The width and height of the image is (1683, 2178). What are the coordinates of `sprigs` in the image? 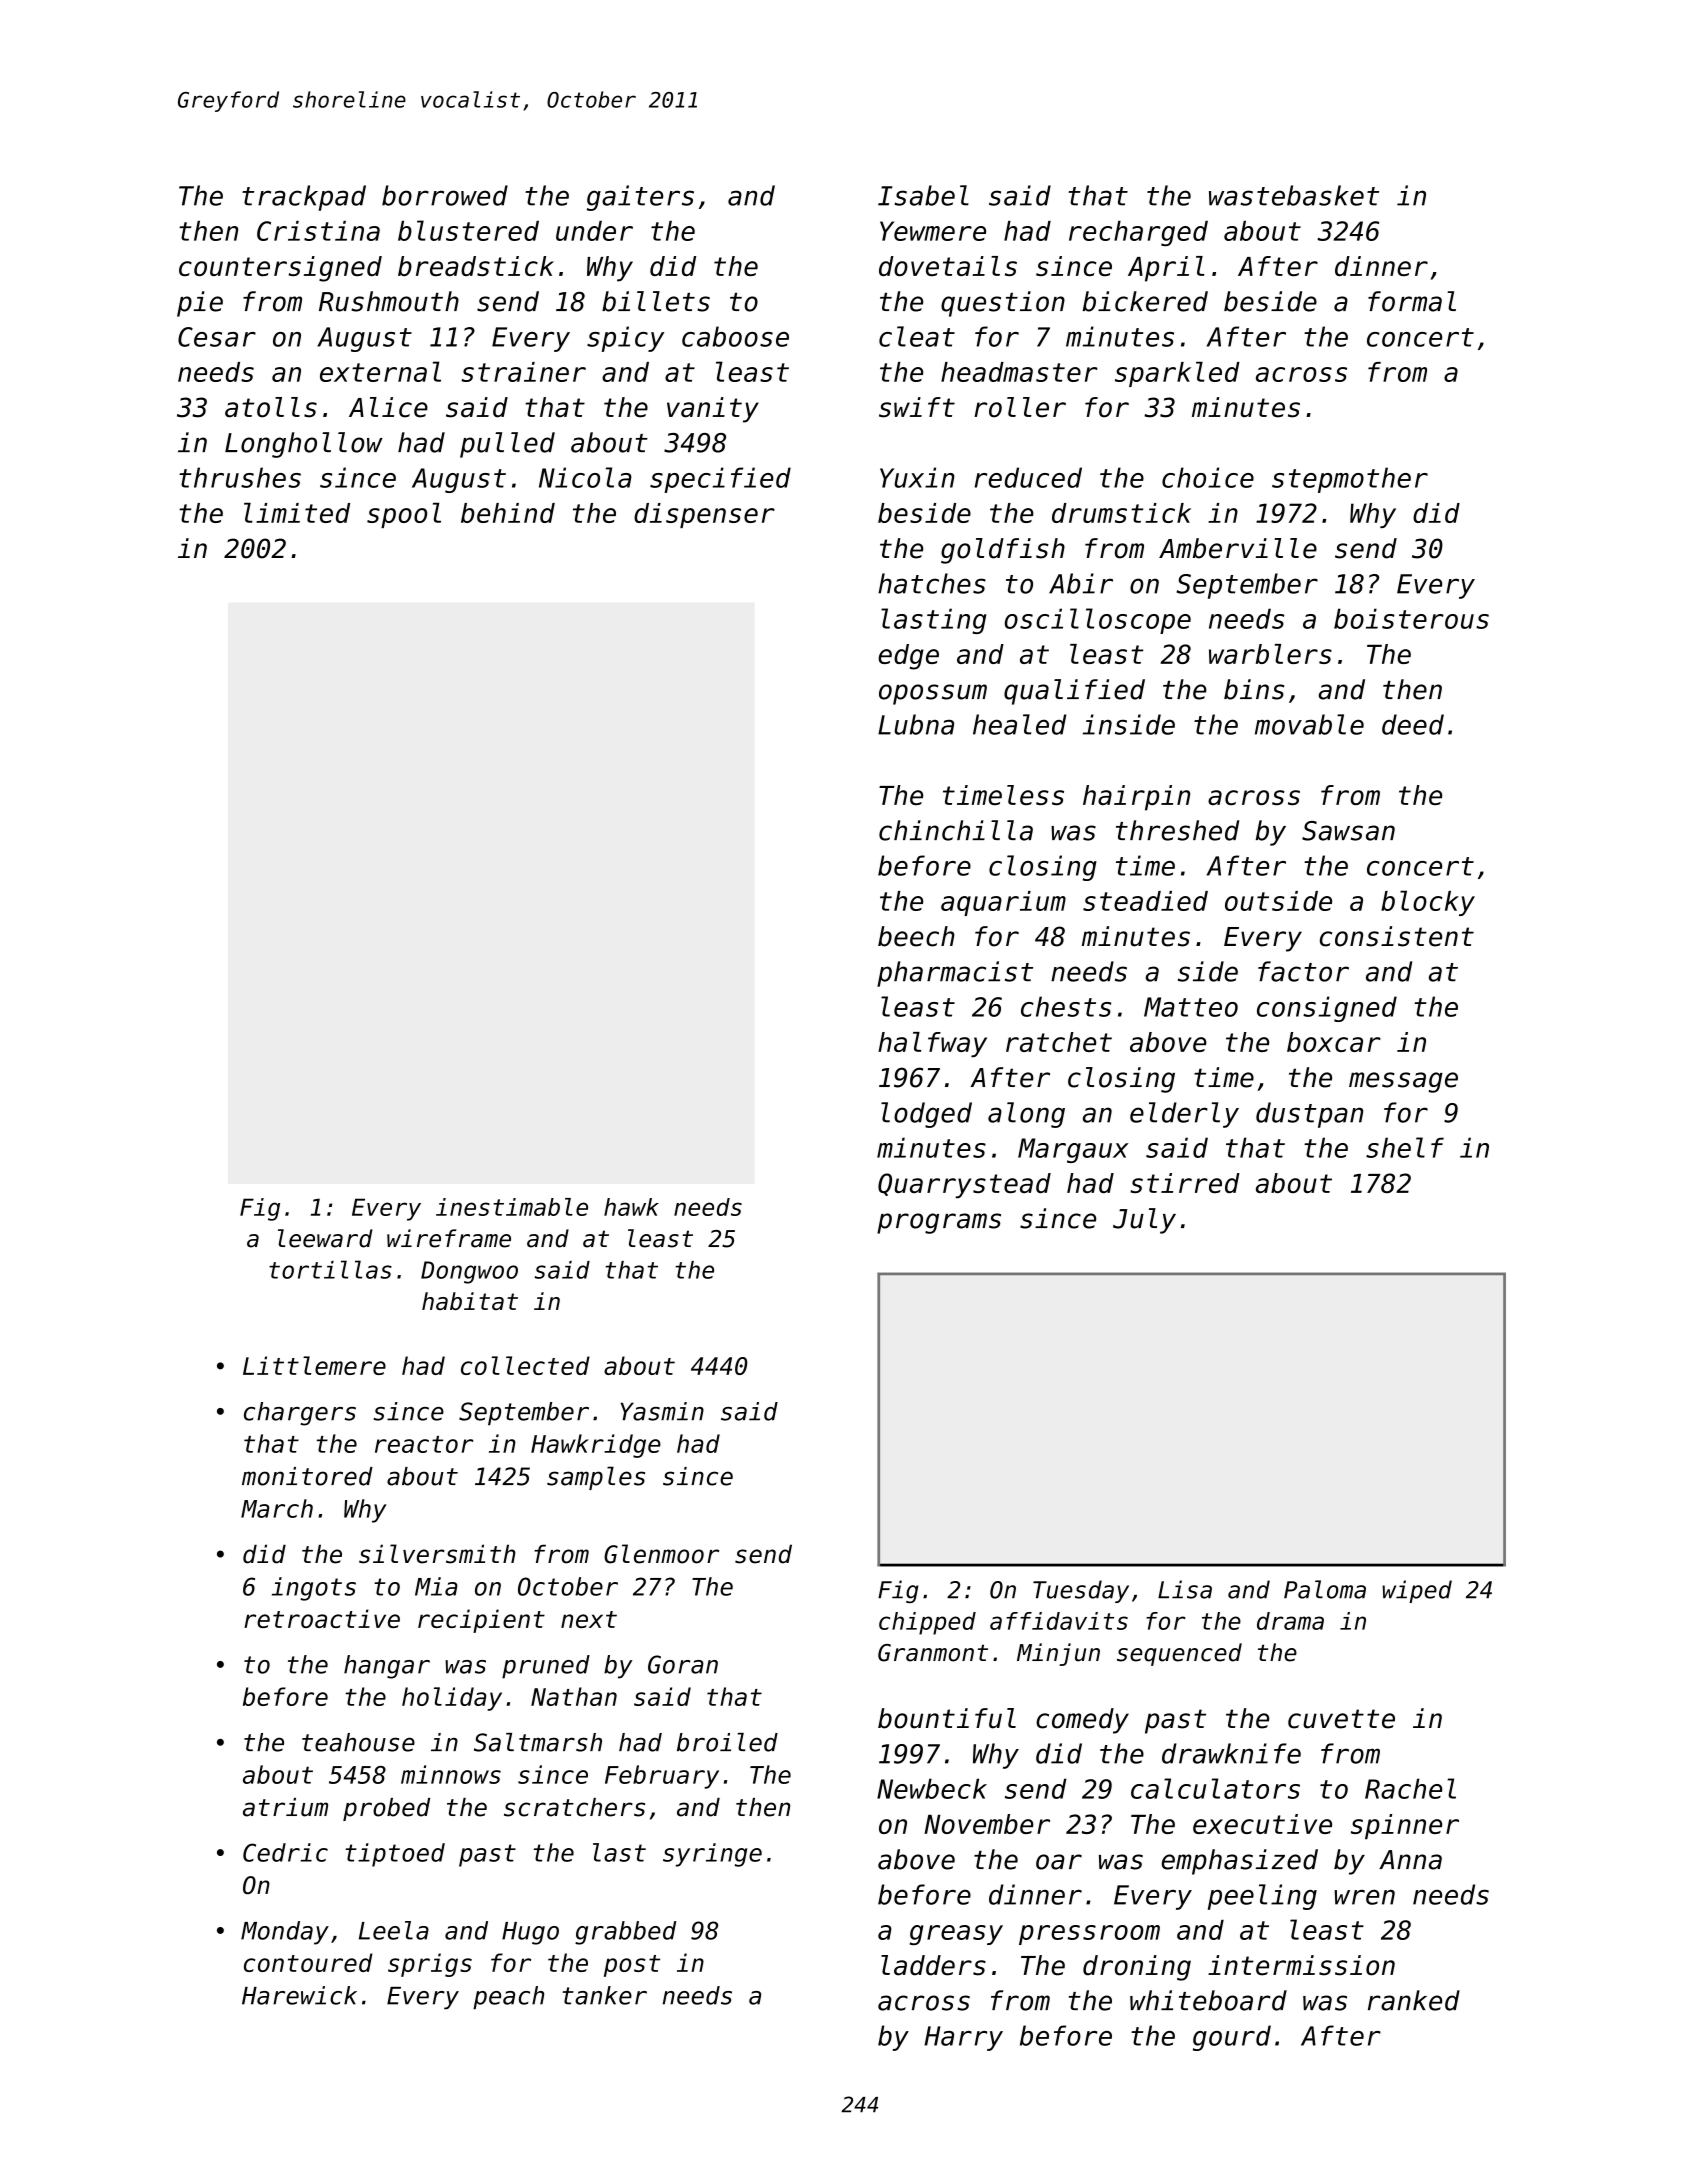 It's located at (430, 1965).
